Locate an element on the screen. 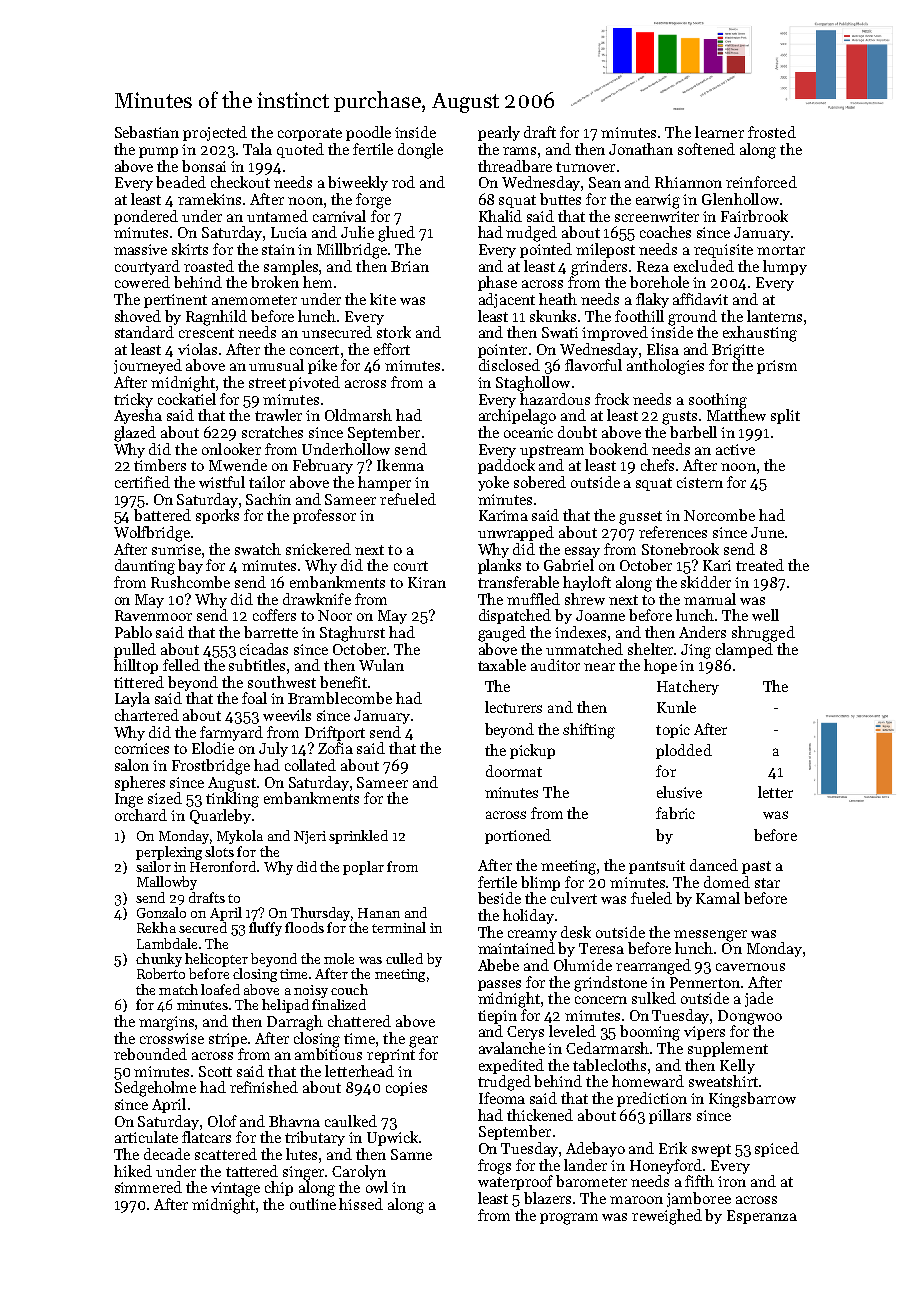  taxable is located at coordinates (502, 665).
